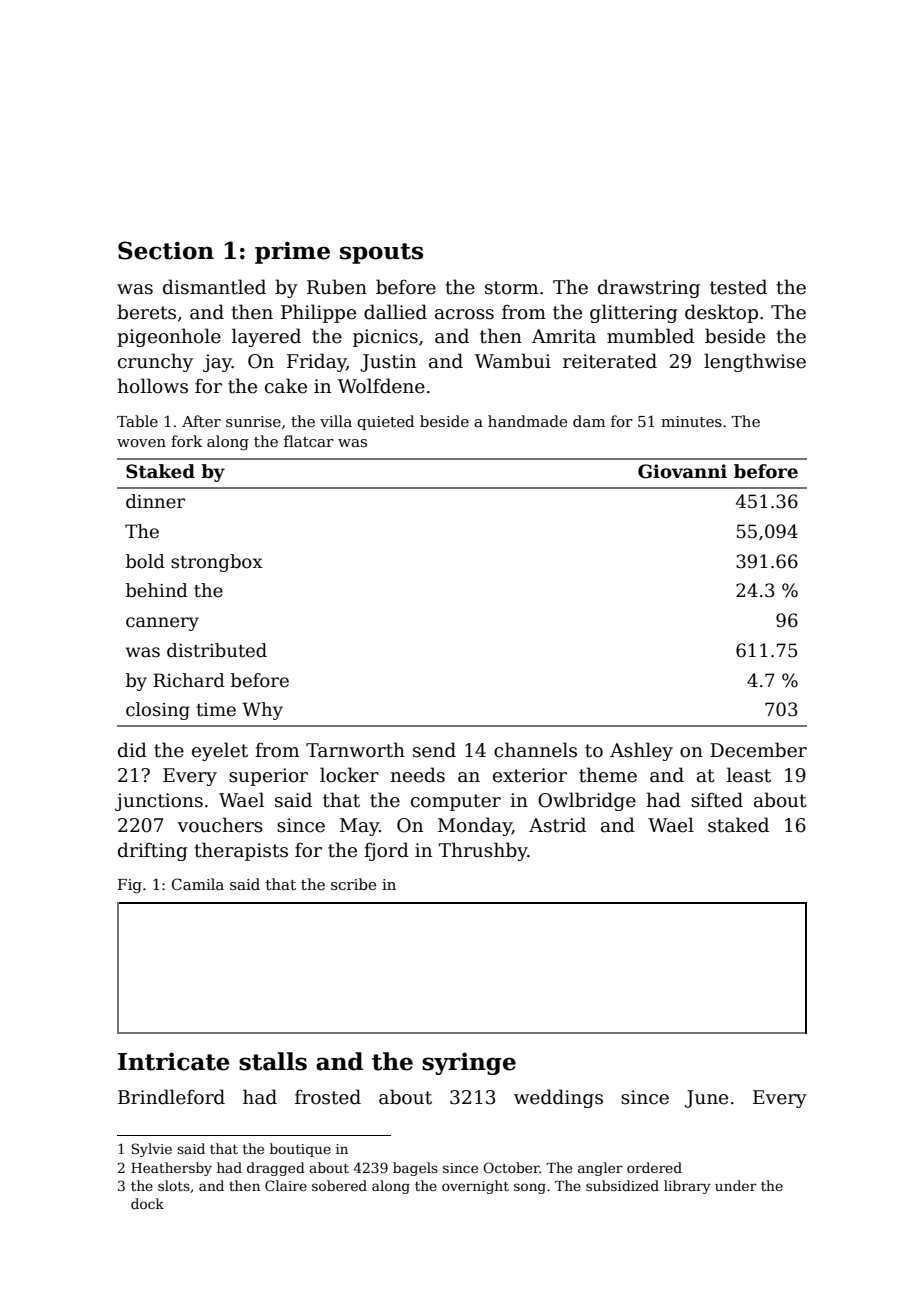 The height and width of the screenshot is (1308, 924). Describe the element at coordinates (475, 1187) in the screenshot. I see `overnight` at that location.
